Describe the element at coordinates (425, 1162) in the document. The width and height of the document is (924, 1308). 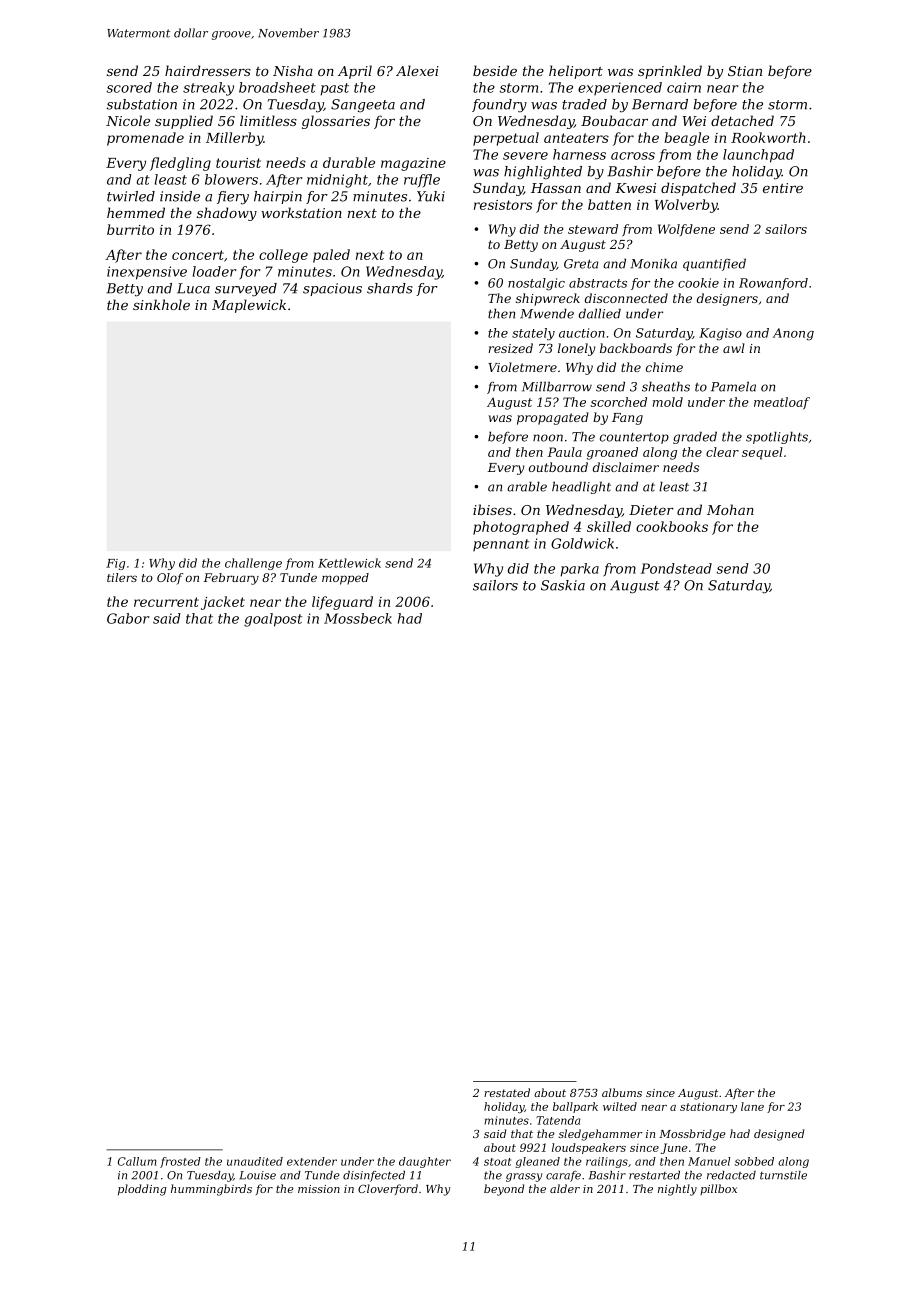
I see `daughter` at that location.
